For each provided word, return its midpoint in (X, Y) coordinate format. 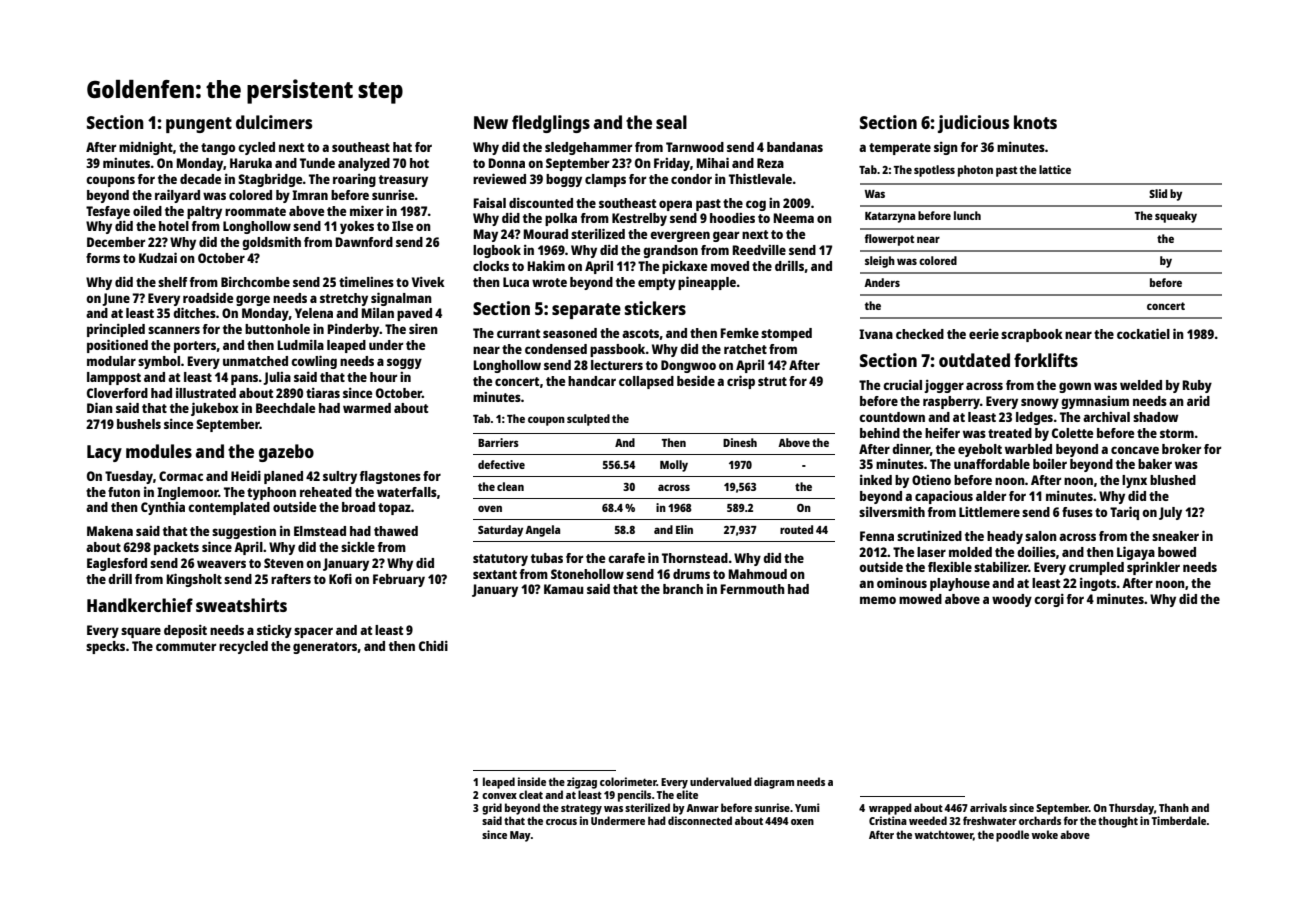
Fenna (877, 536)
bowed (1177, 552)
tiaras (323, 393)
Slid (1158, 193)
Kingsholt (194, 580)
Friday (672, 164)
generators (325, 648)
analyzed (364, 164)
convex (499, 796)
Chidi (433, 646)
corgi (1049, 600)
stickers (655, 308)
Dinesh (740, 442)
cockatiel (1143, 333)
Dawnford (364, 242)
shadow (1155, 417)
